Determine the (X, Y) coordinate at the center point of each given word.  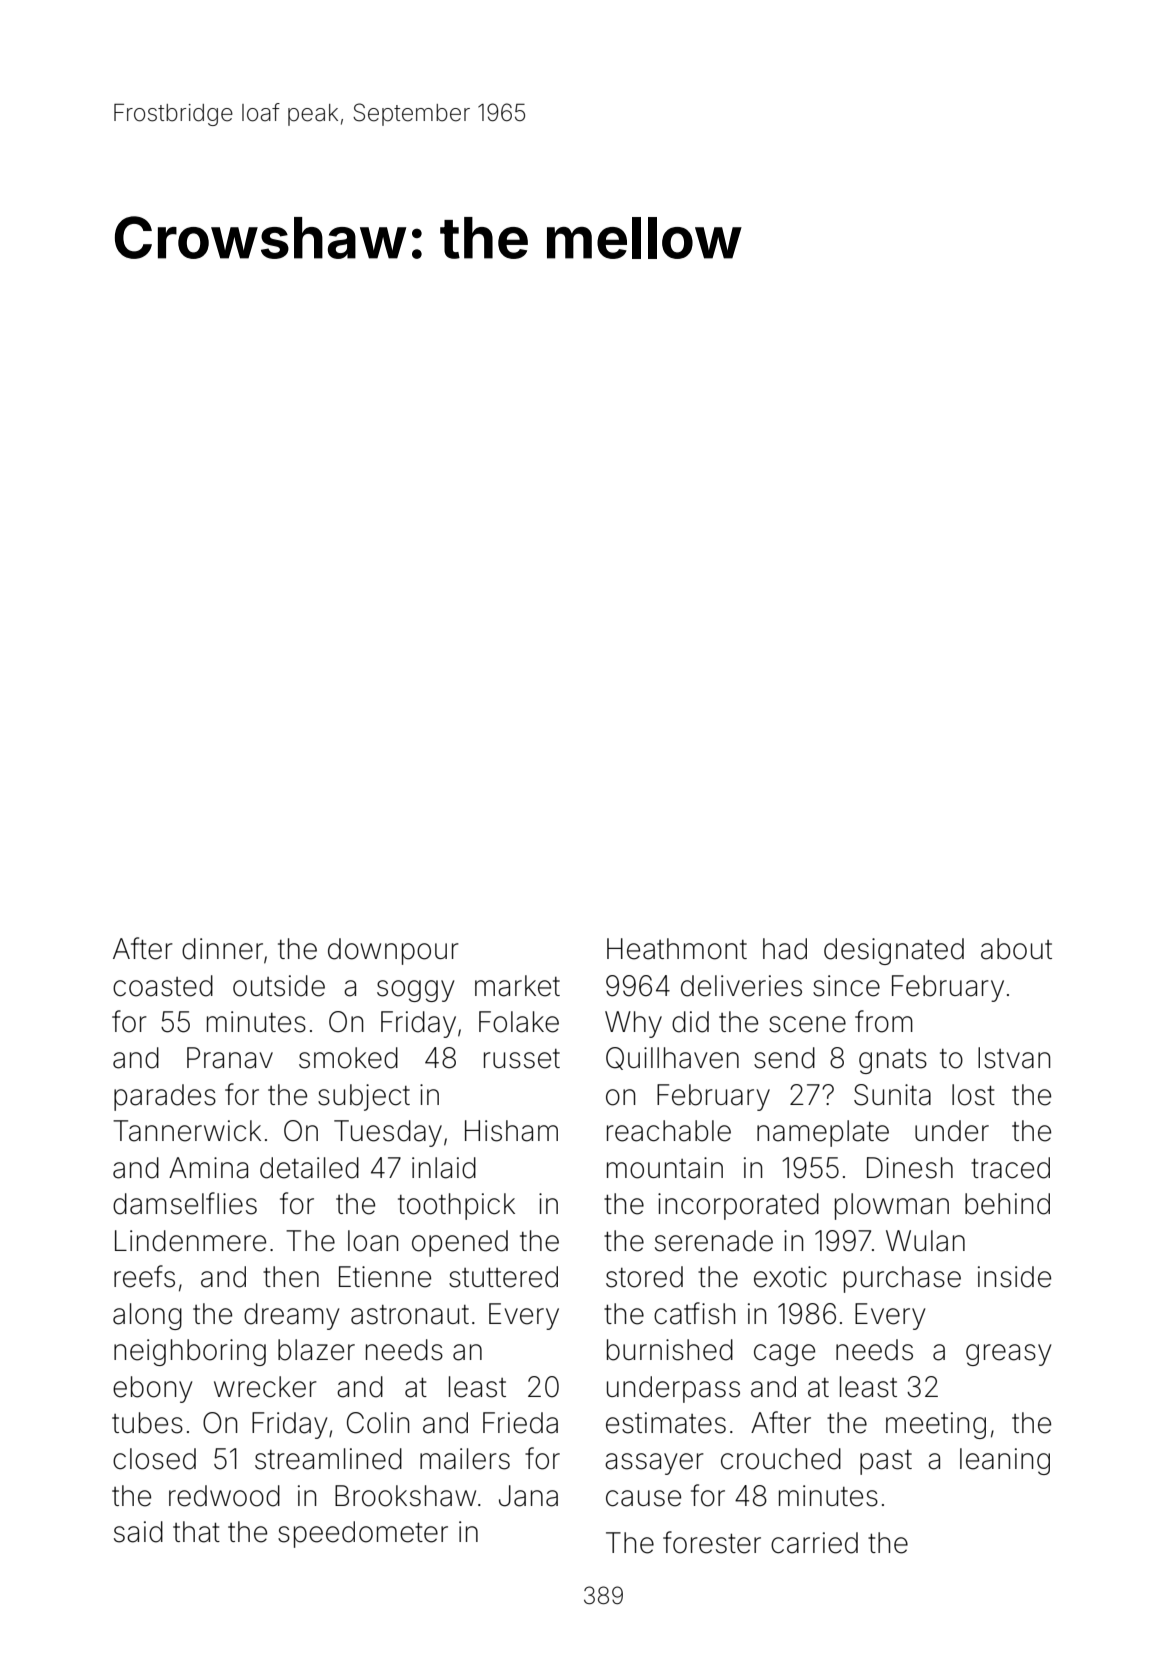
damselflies (185, 1203)
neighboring (190, 1352)
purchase (902, 1279)
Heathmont (677, 949)
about (1016, 949)
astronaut (410, 1315)
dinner (222, 949)
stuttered (503, 1277)
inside (1014, 1277)
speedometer (363, 1534)
